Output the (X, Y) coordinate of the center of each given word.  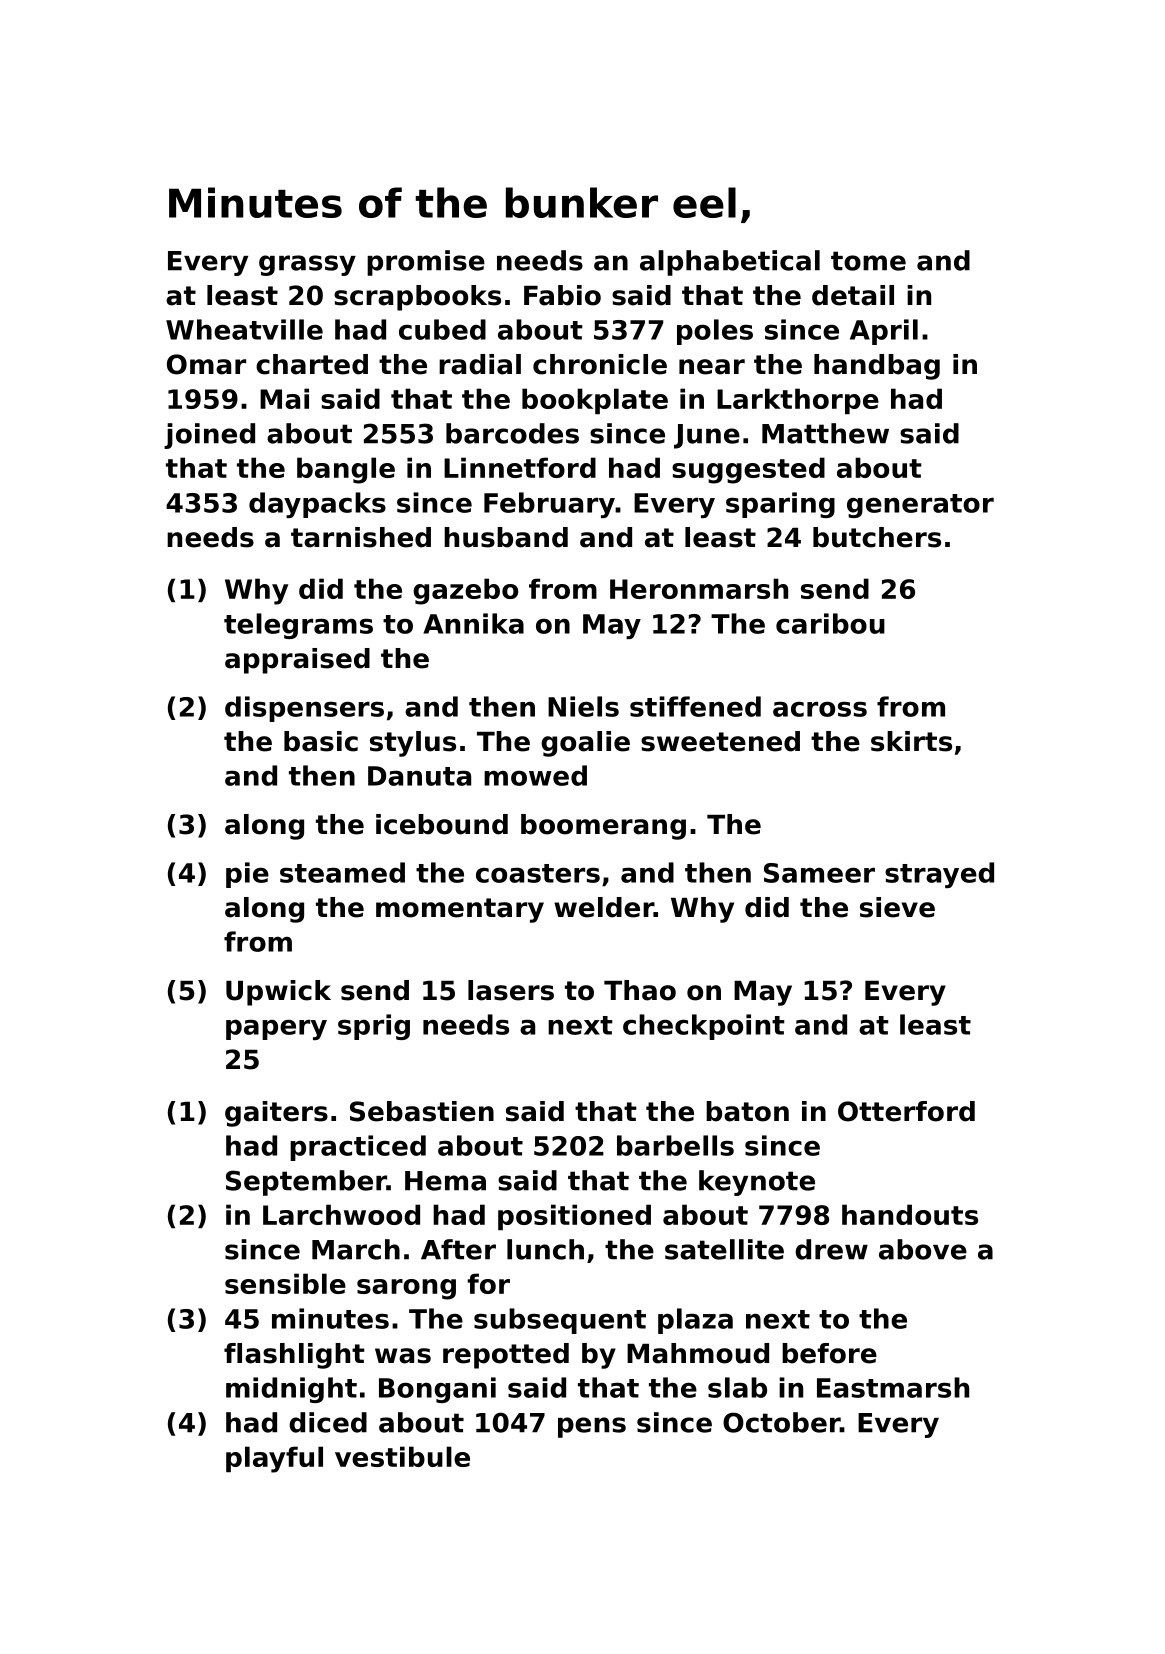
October (781, 1422)
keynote (757, 1183)
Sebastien (422, 1111)
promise (426, 263)
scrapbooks (417, 298)
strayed (939, 875)
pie (247, 875)
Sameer (819, 873)
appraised (297, 661)
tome (868, 261)
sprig (374, 1027)
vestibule (402, 1456)
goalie (585, 744)
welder (604, 907)
